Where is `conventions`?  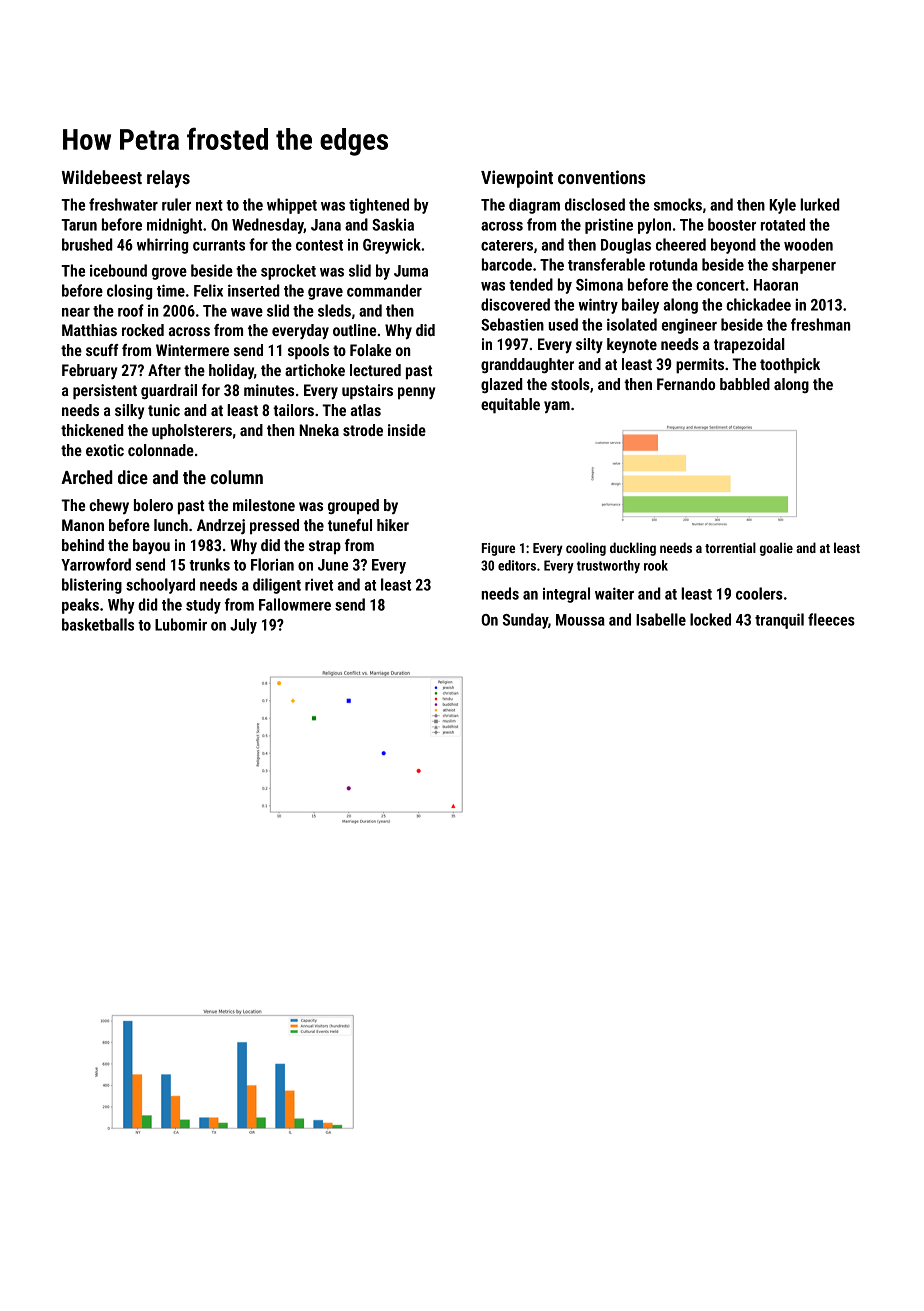 conventions is located at coordinates (602, 177).
